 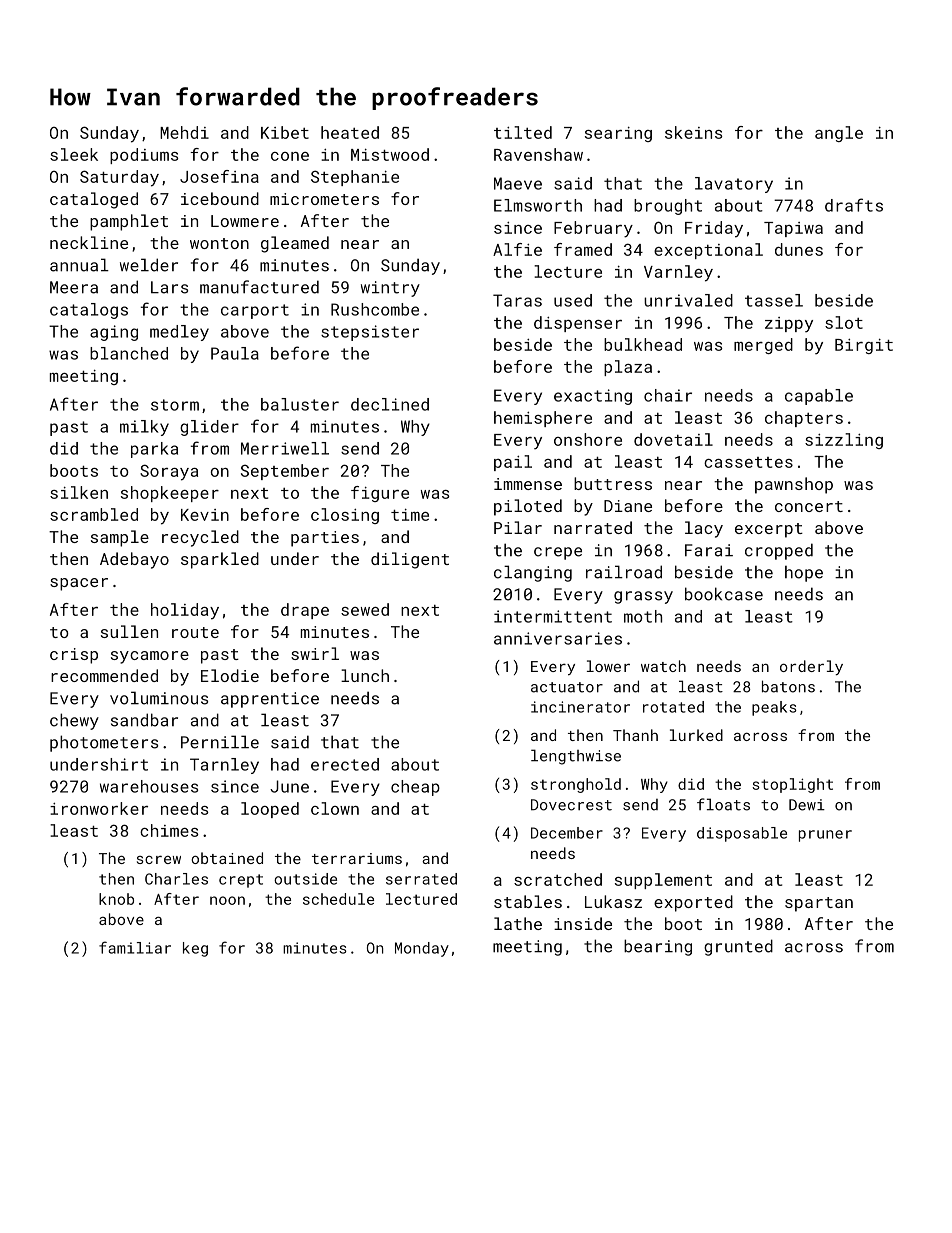 I want to click on keg, so click(x=195, y=949).
